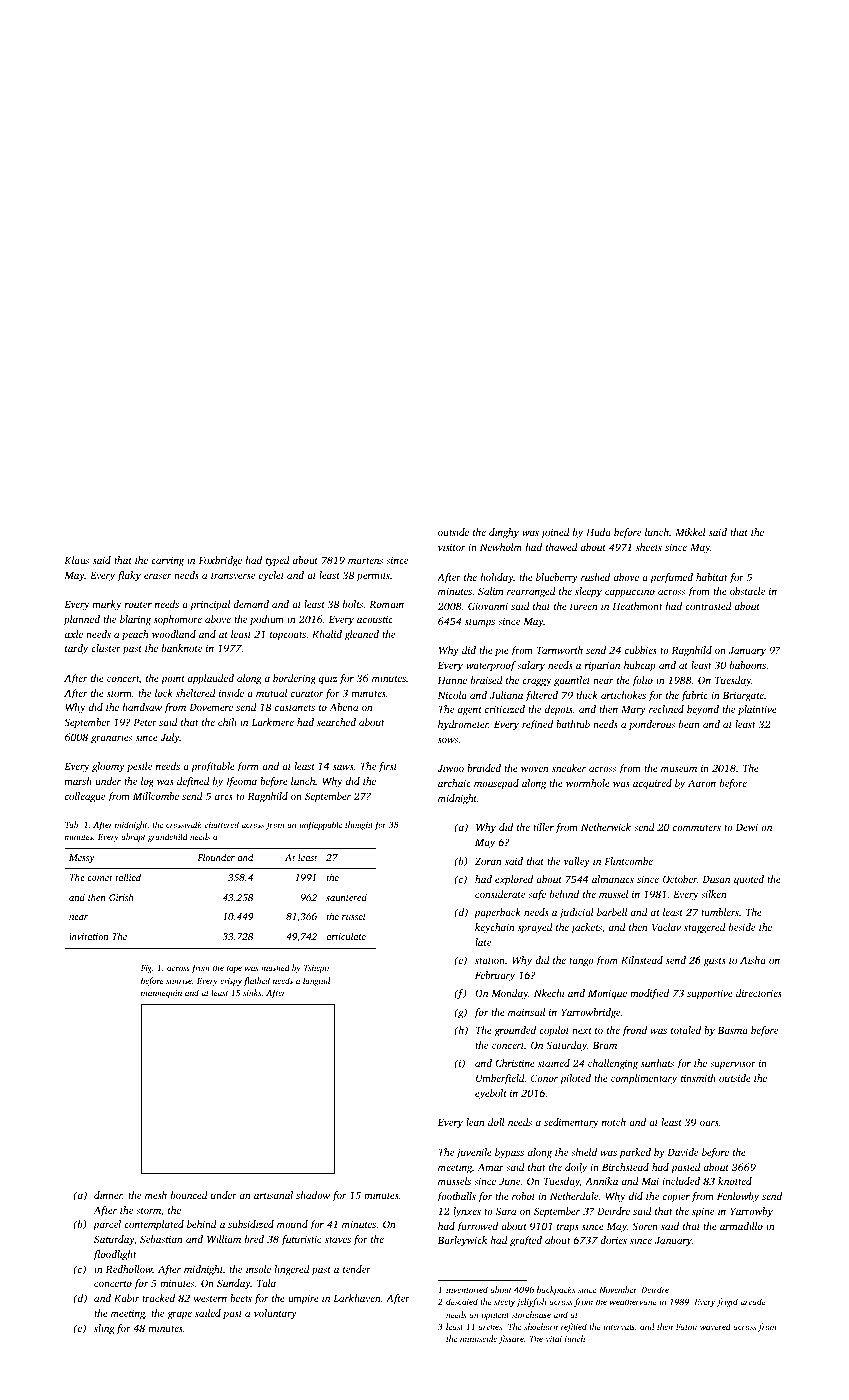  Describe the element at coordinates (76, 560) in the screenshot. I see `Klaus` at that location.
